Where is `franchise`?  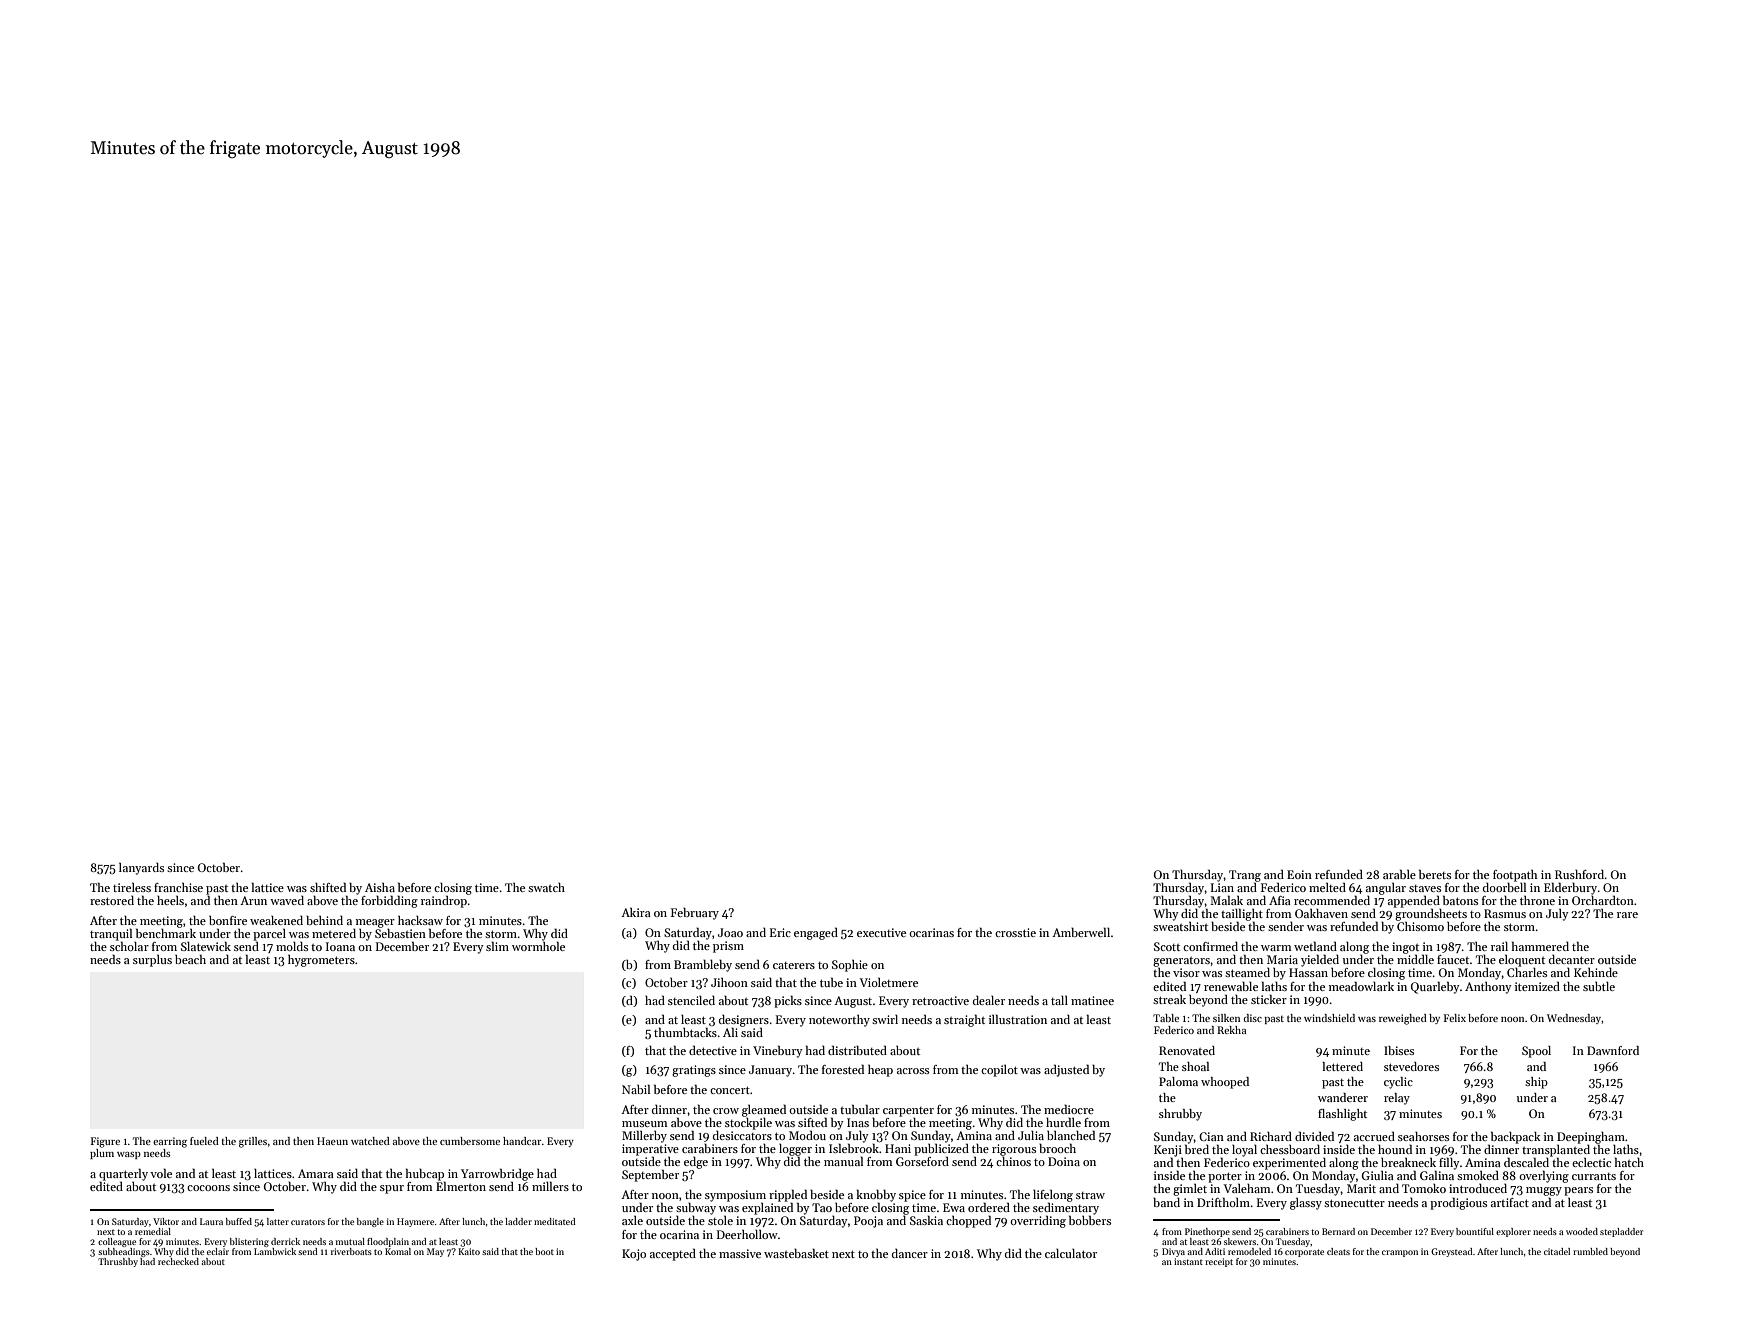
franchise is located at coordinates (178, 887).
